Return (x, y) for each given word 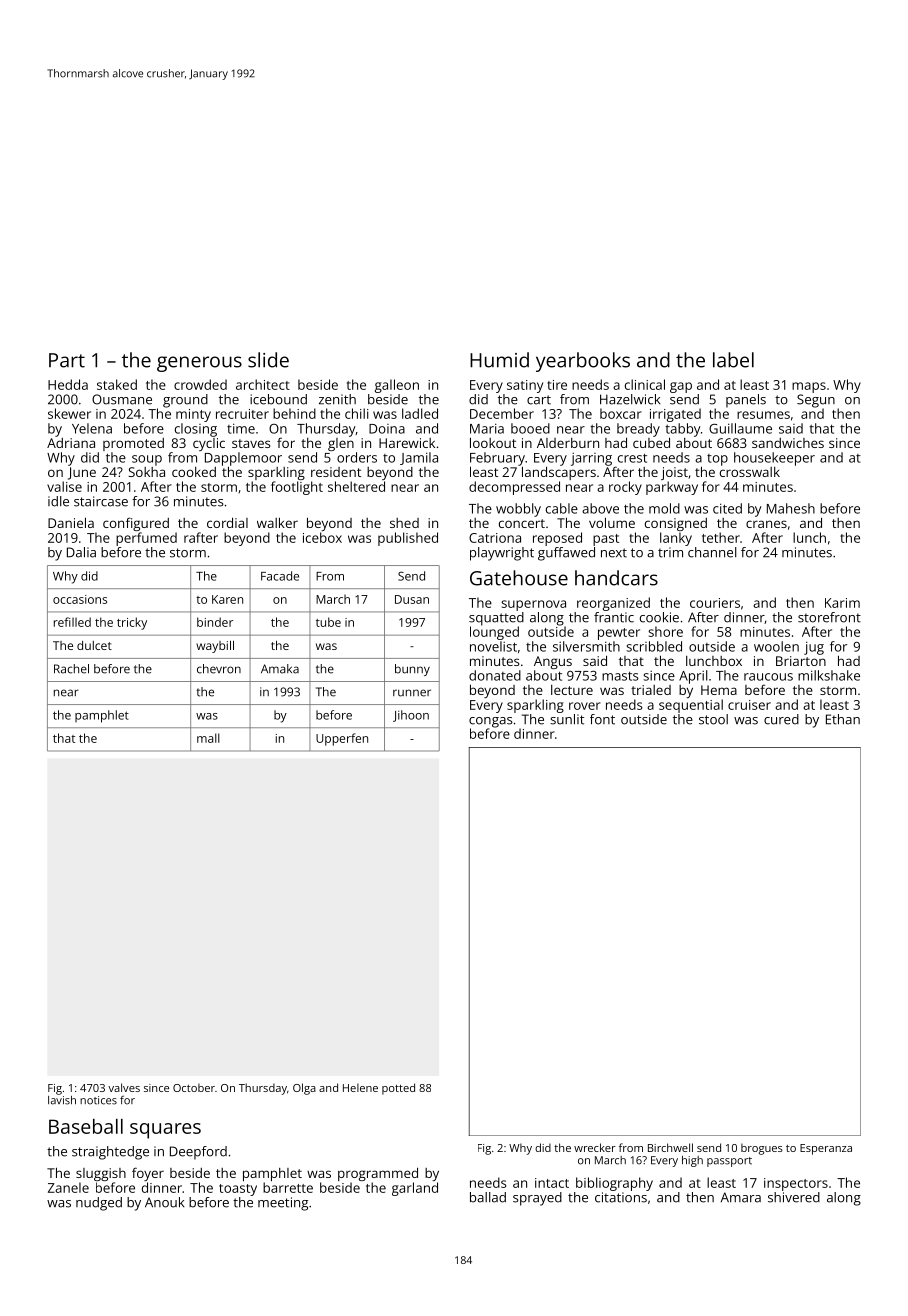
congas (491, 722)
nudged (99, 1204)
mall (208, 738)
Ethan (843, 719)
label (733, 360)
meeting (283, 1204)
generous (199, 364)
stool (713, 719)
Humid (499, 360)
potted (398, 1089)
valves (124, 1087)
